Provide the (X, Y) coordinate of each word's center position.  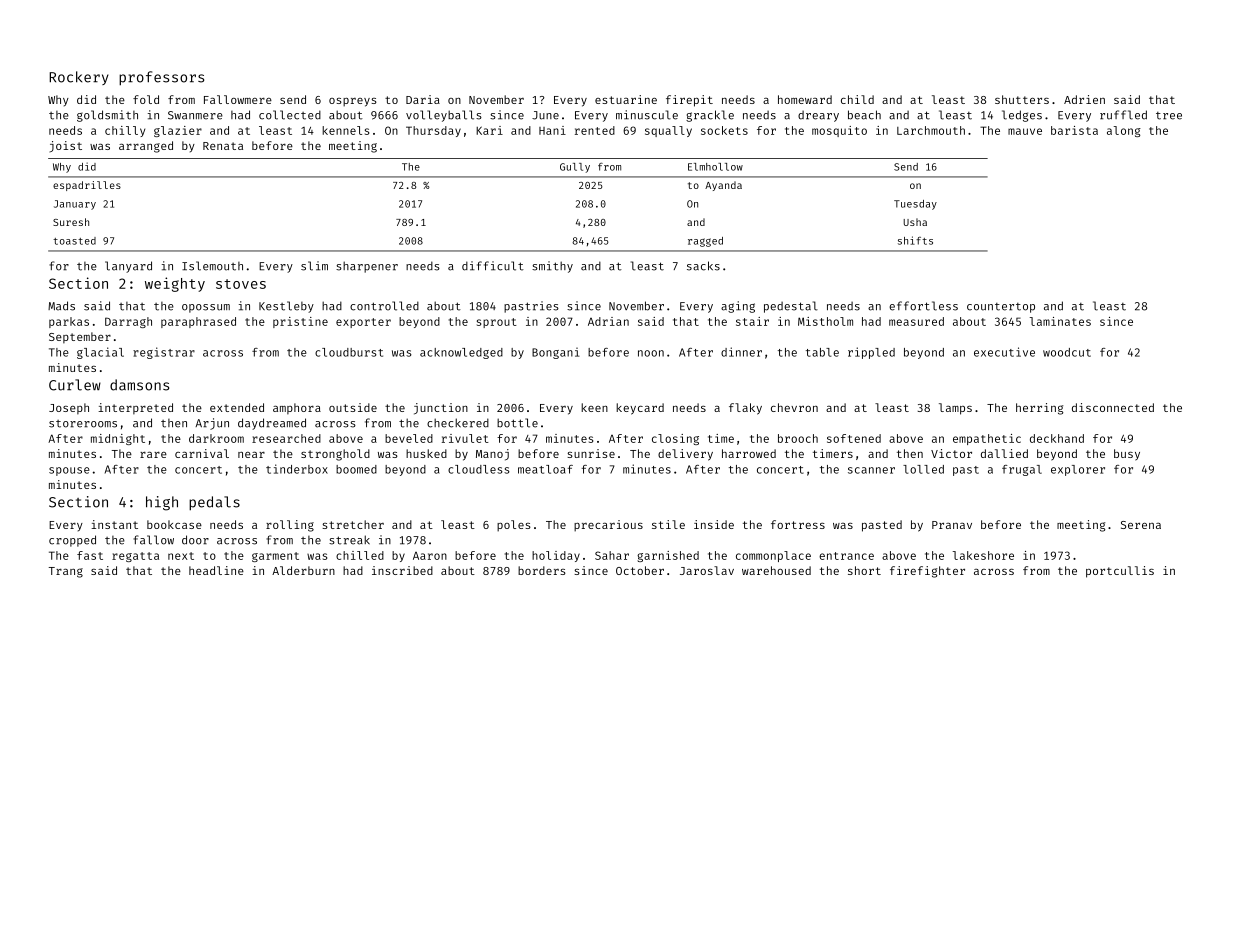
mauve (1025, 131)
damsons (139, 385)
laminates (1060, 321)
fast (90, 555)
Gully (575, 168)
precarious (608, 526)
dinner (741, 352)
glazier (178, 131)
